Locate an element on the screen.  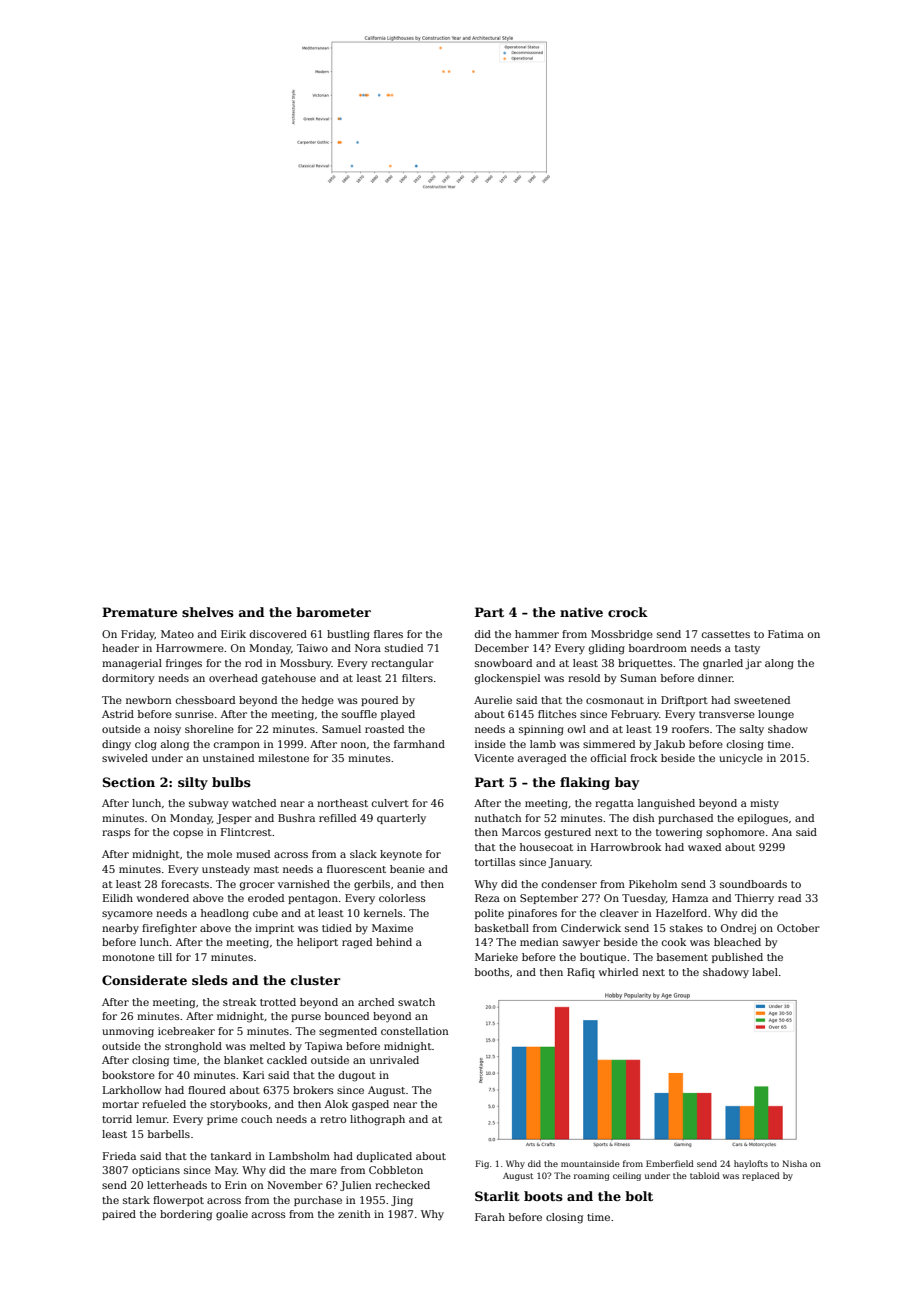
housecoat is located at coordinates (546, 847).
